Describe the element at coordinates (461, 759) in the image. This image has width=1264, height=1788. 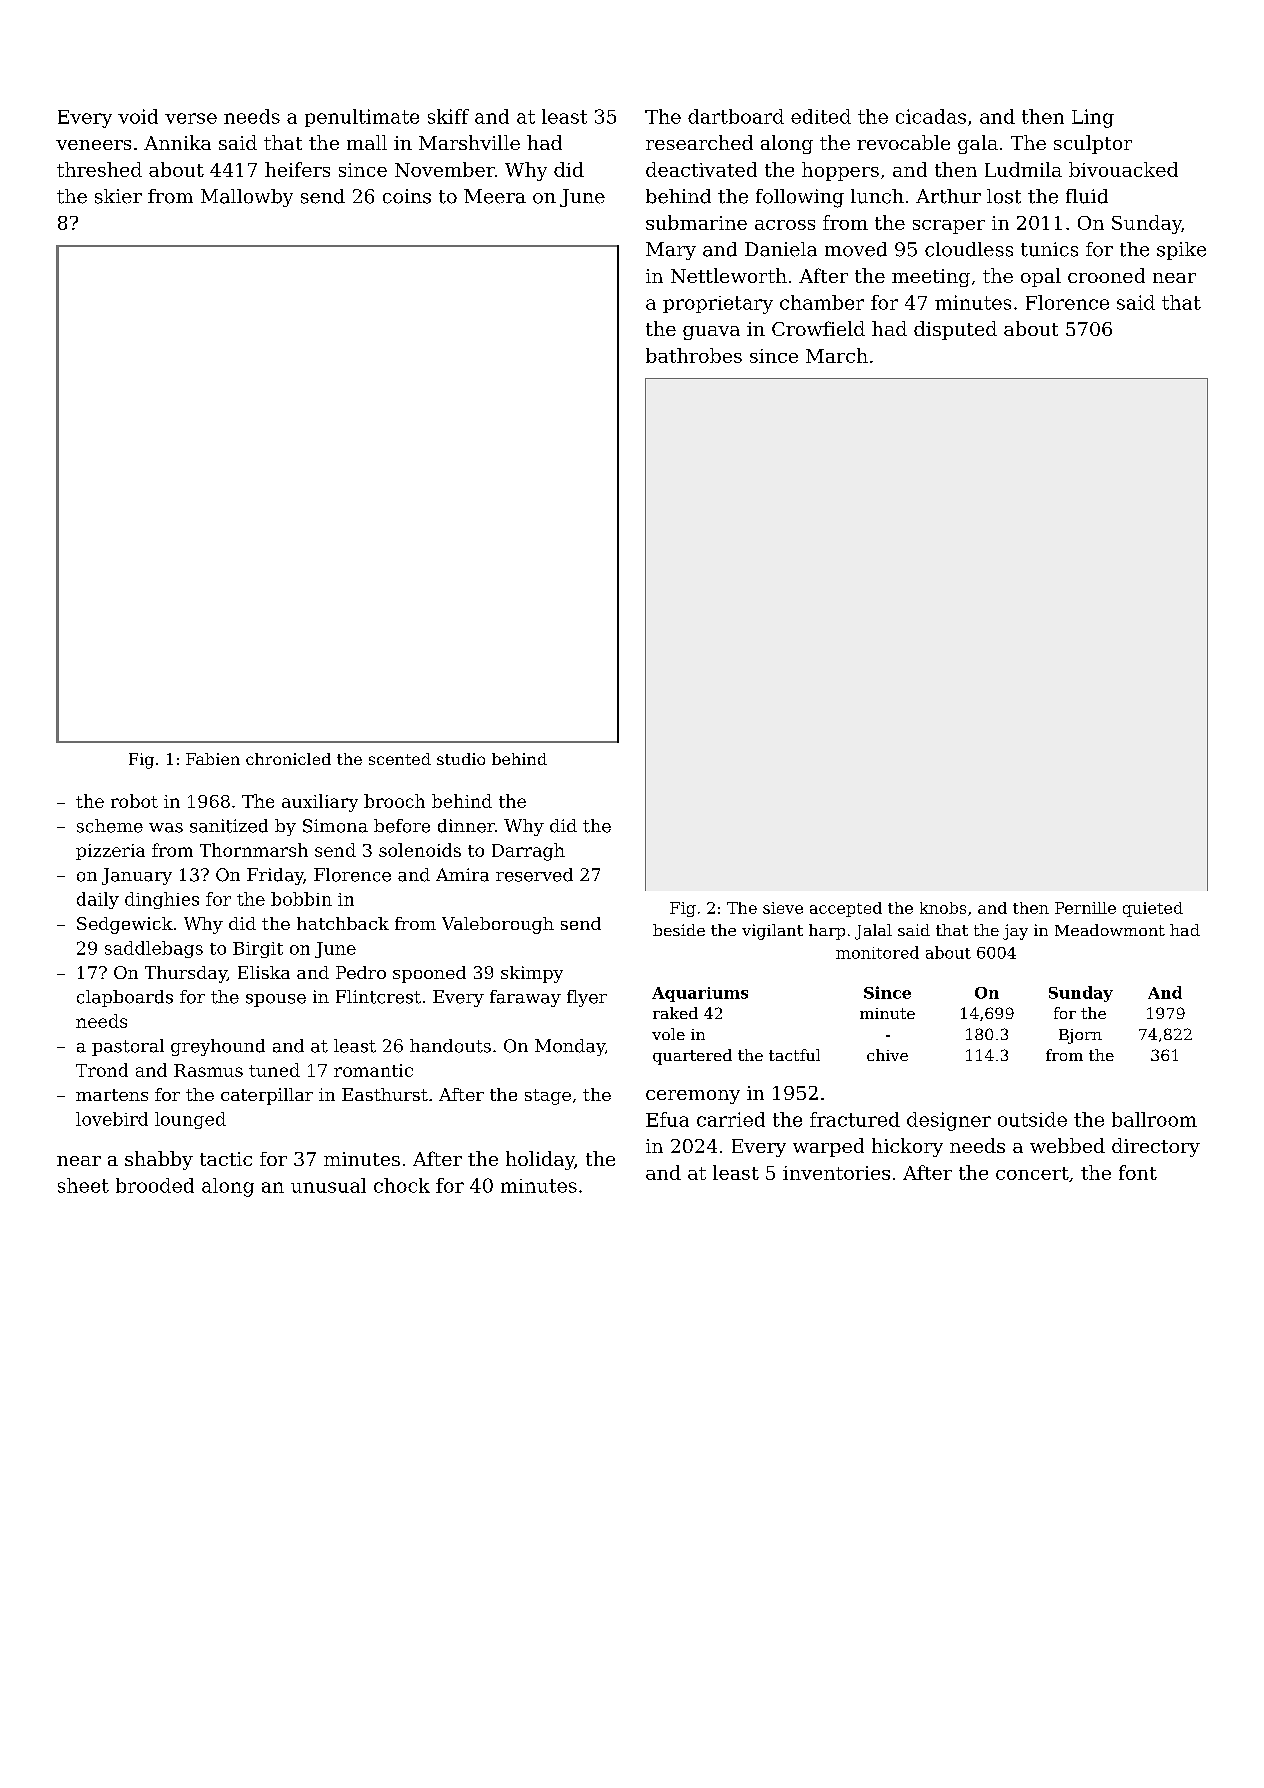
I see `studio` at that location.
